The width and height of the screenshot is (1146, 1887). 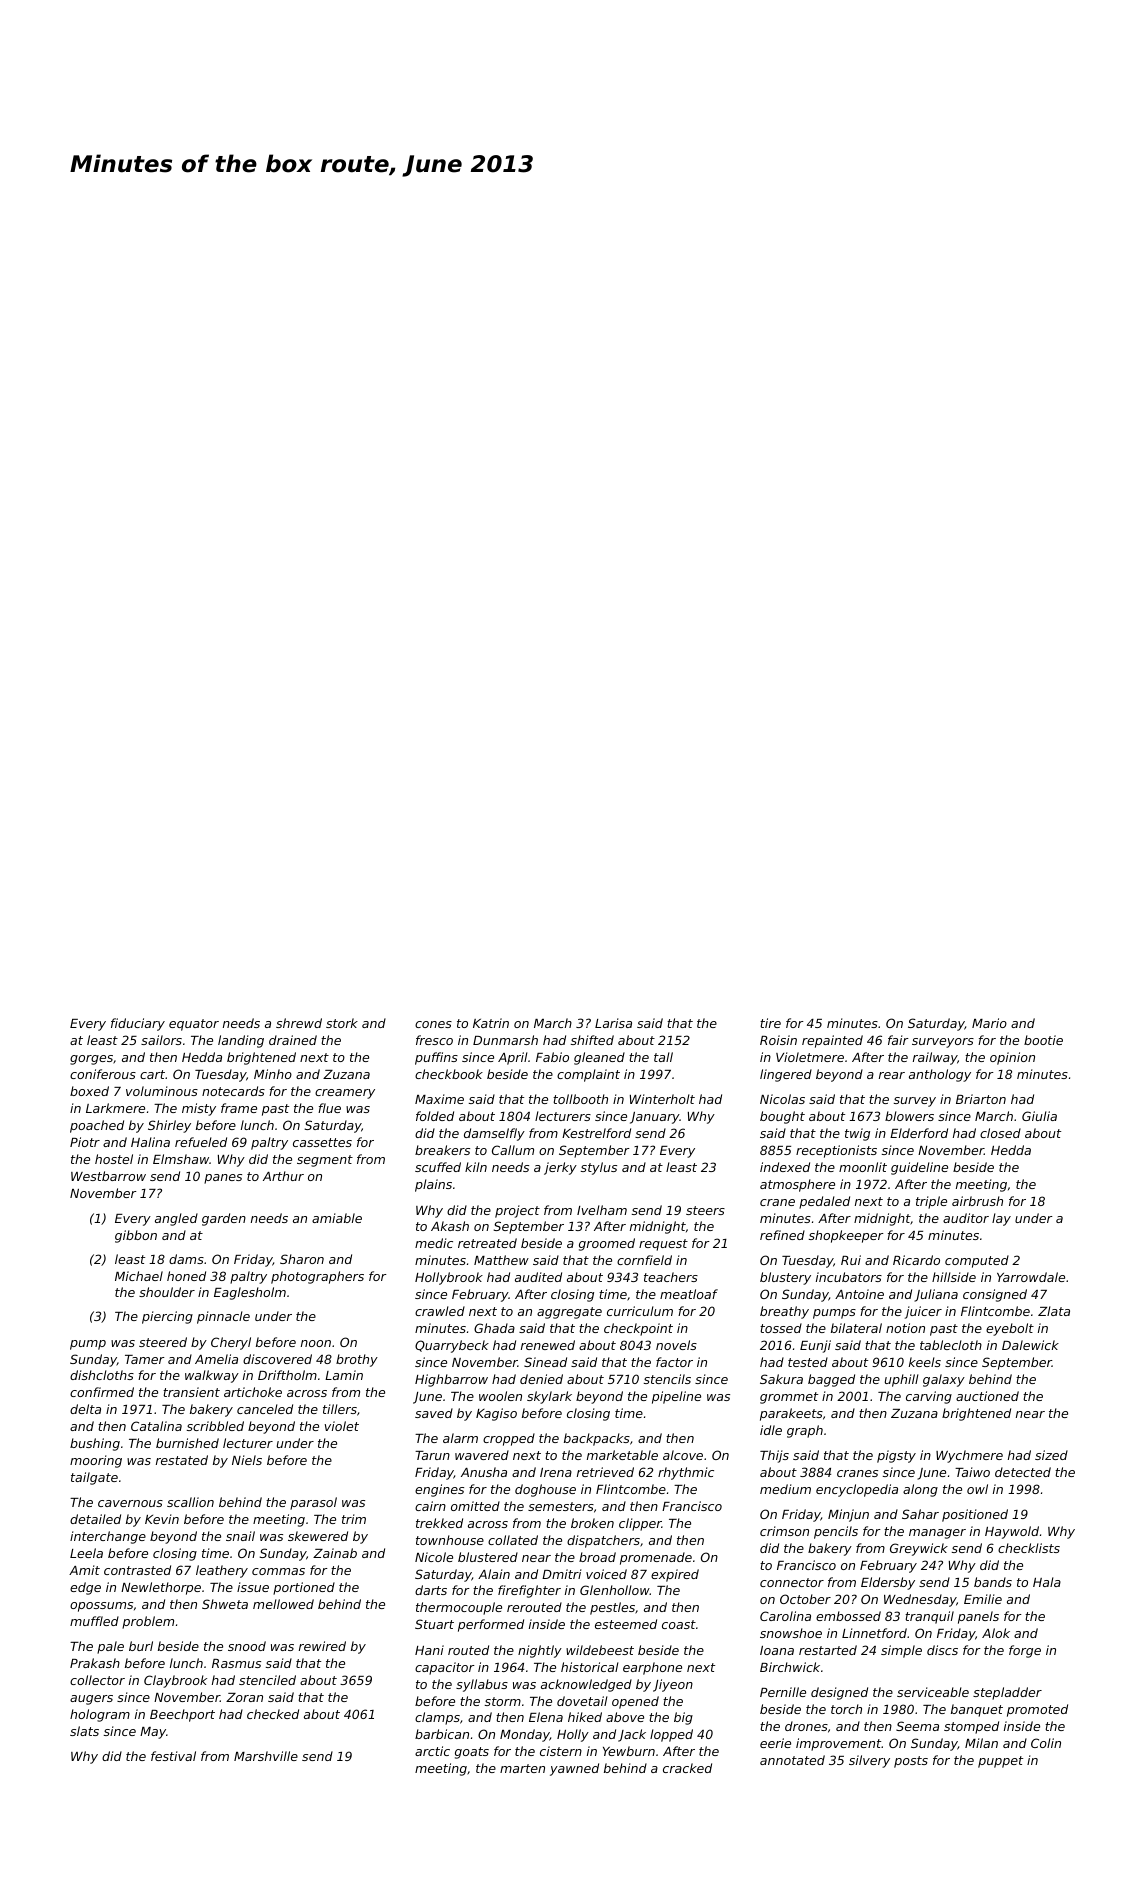 What do you see at coordinates (266, 1756) in the screenshot?
I see `Marshville` at bounding box center [266, 1756].
